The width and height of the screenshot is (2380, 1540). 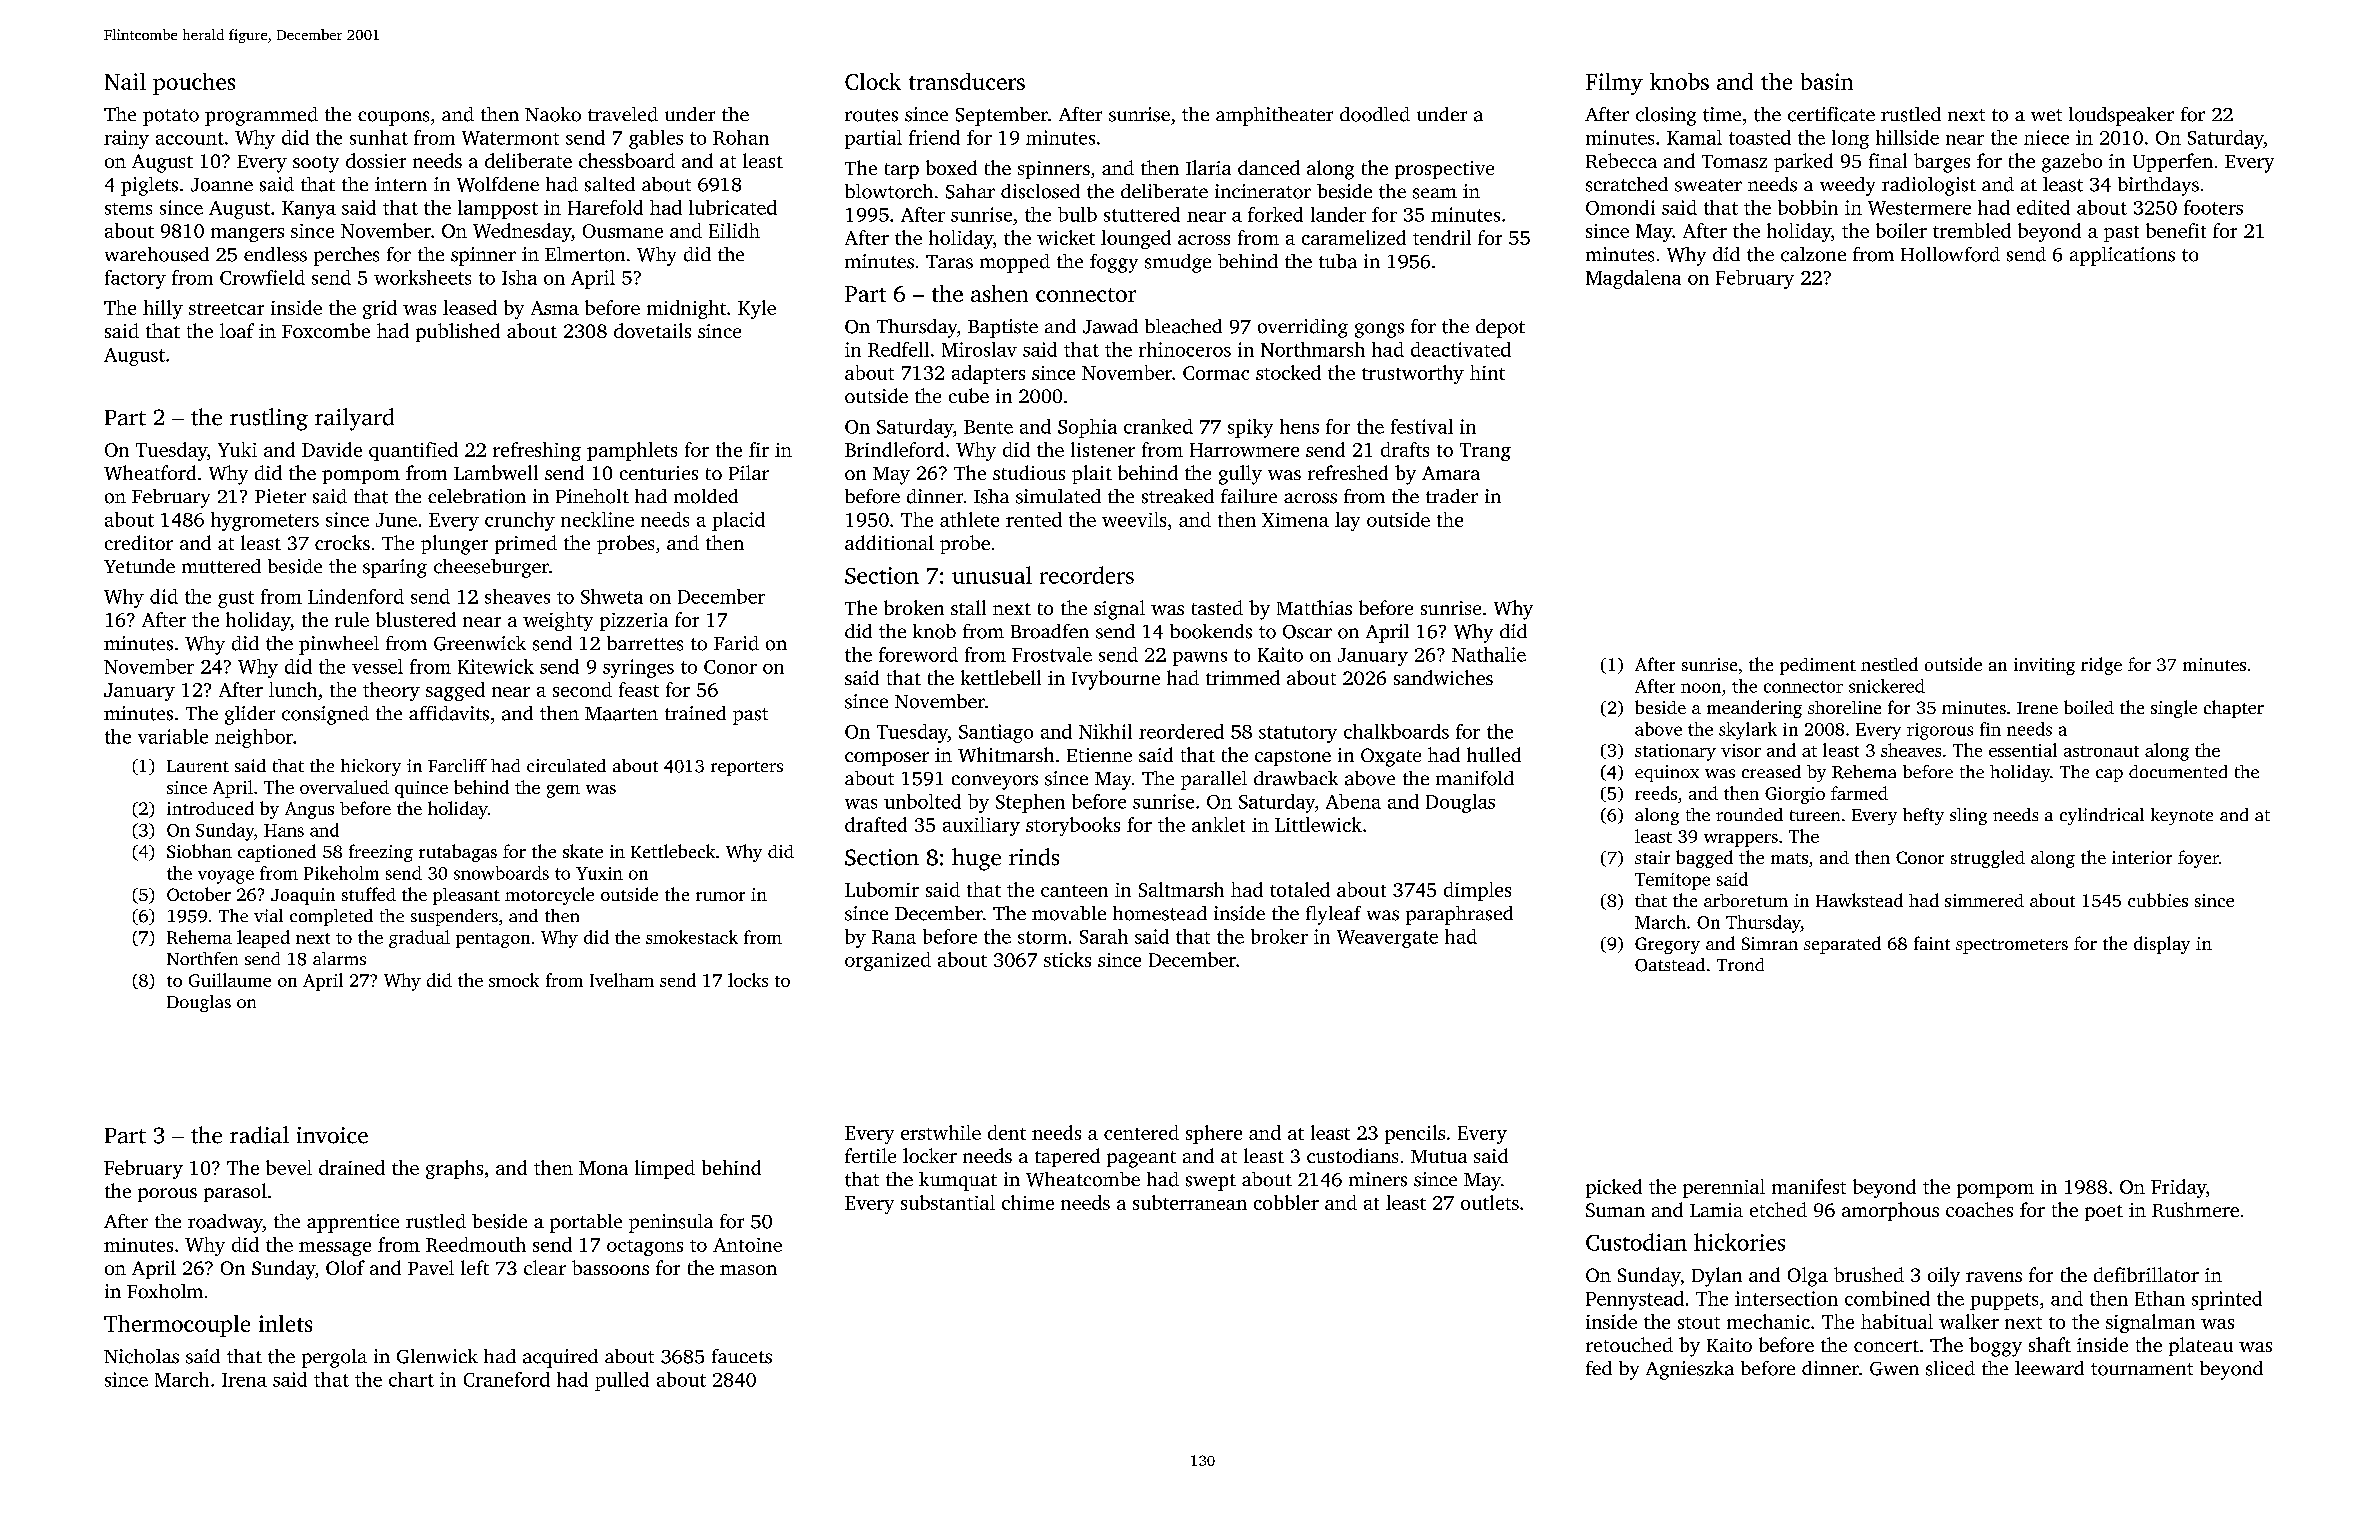 What do you see at coordinates (1087, 428) in the screenshot?
I see `Sophia` at bounding box center [1087, 428].
